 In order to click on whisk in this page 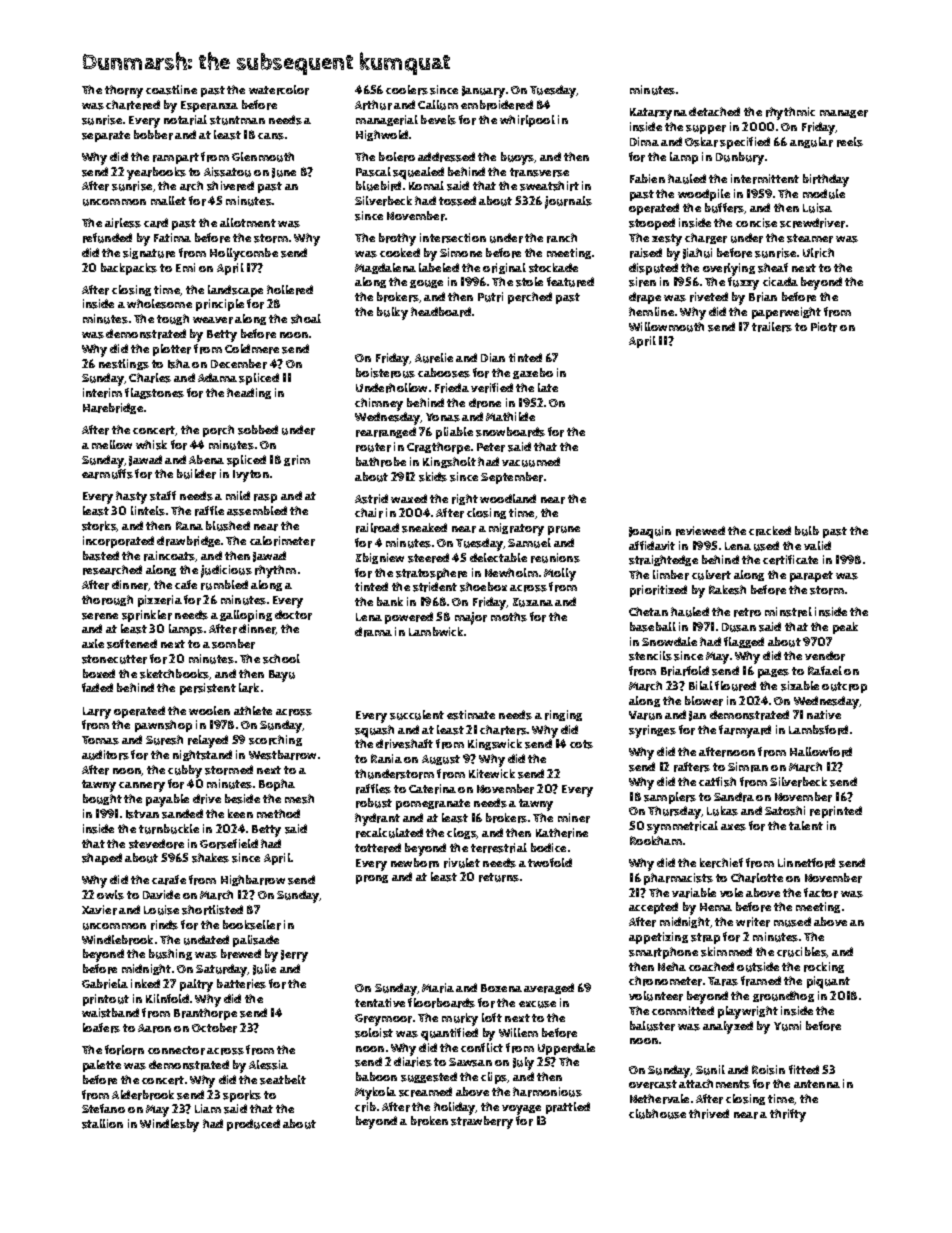, I will do `click(151, 445)`.
